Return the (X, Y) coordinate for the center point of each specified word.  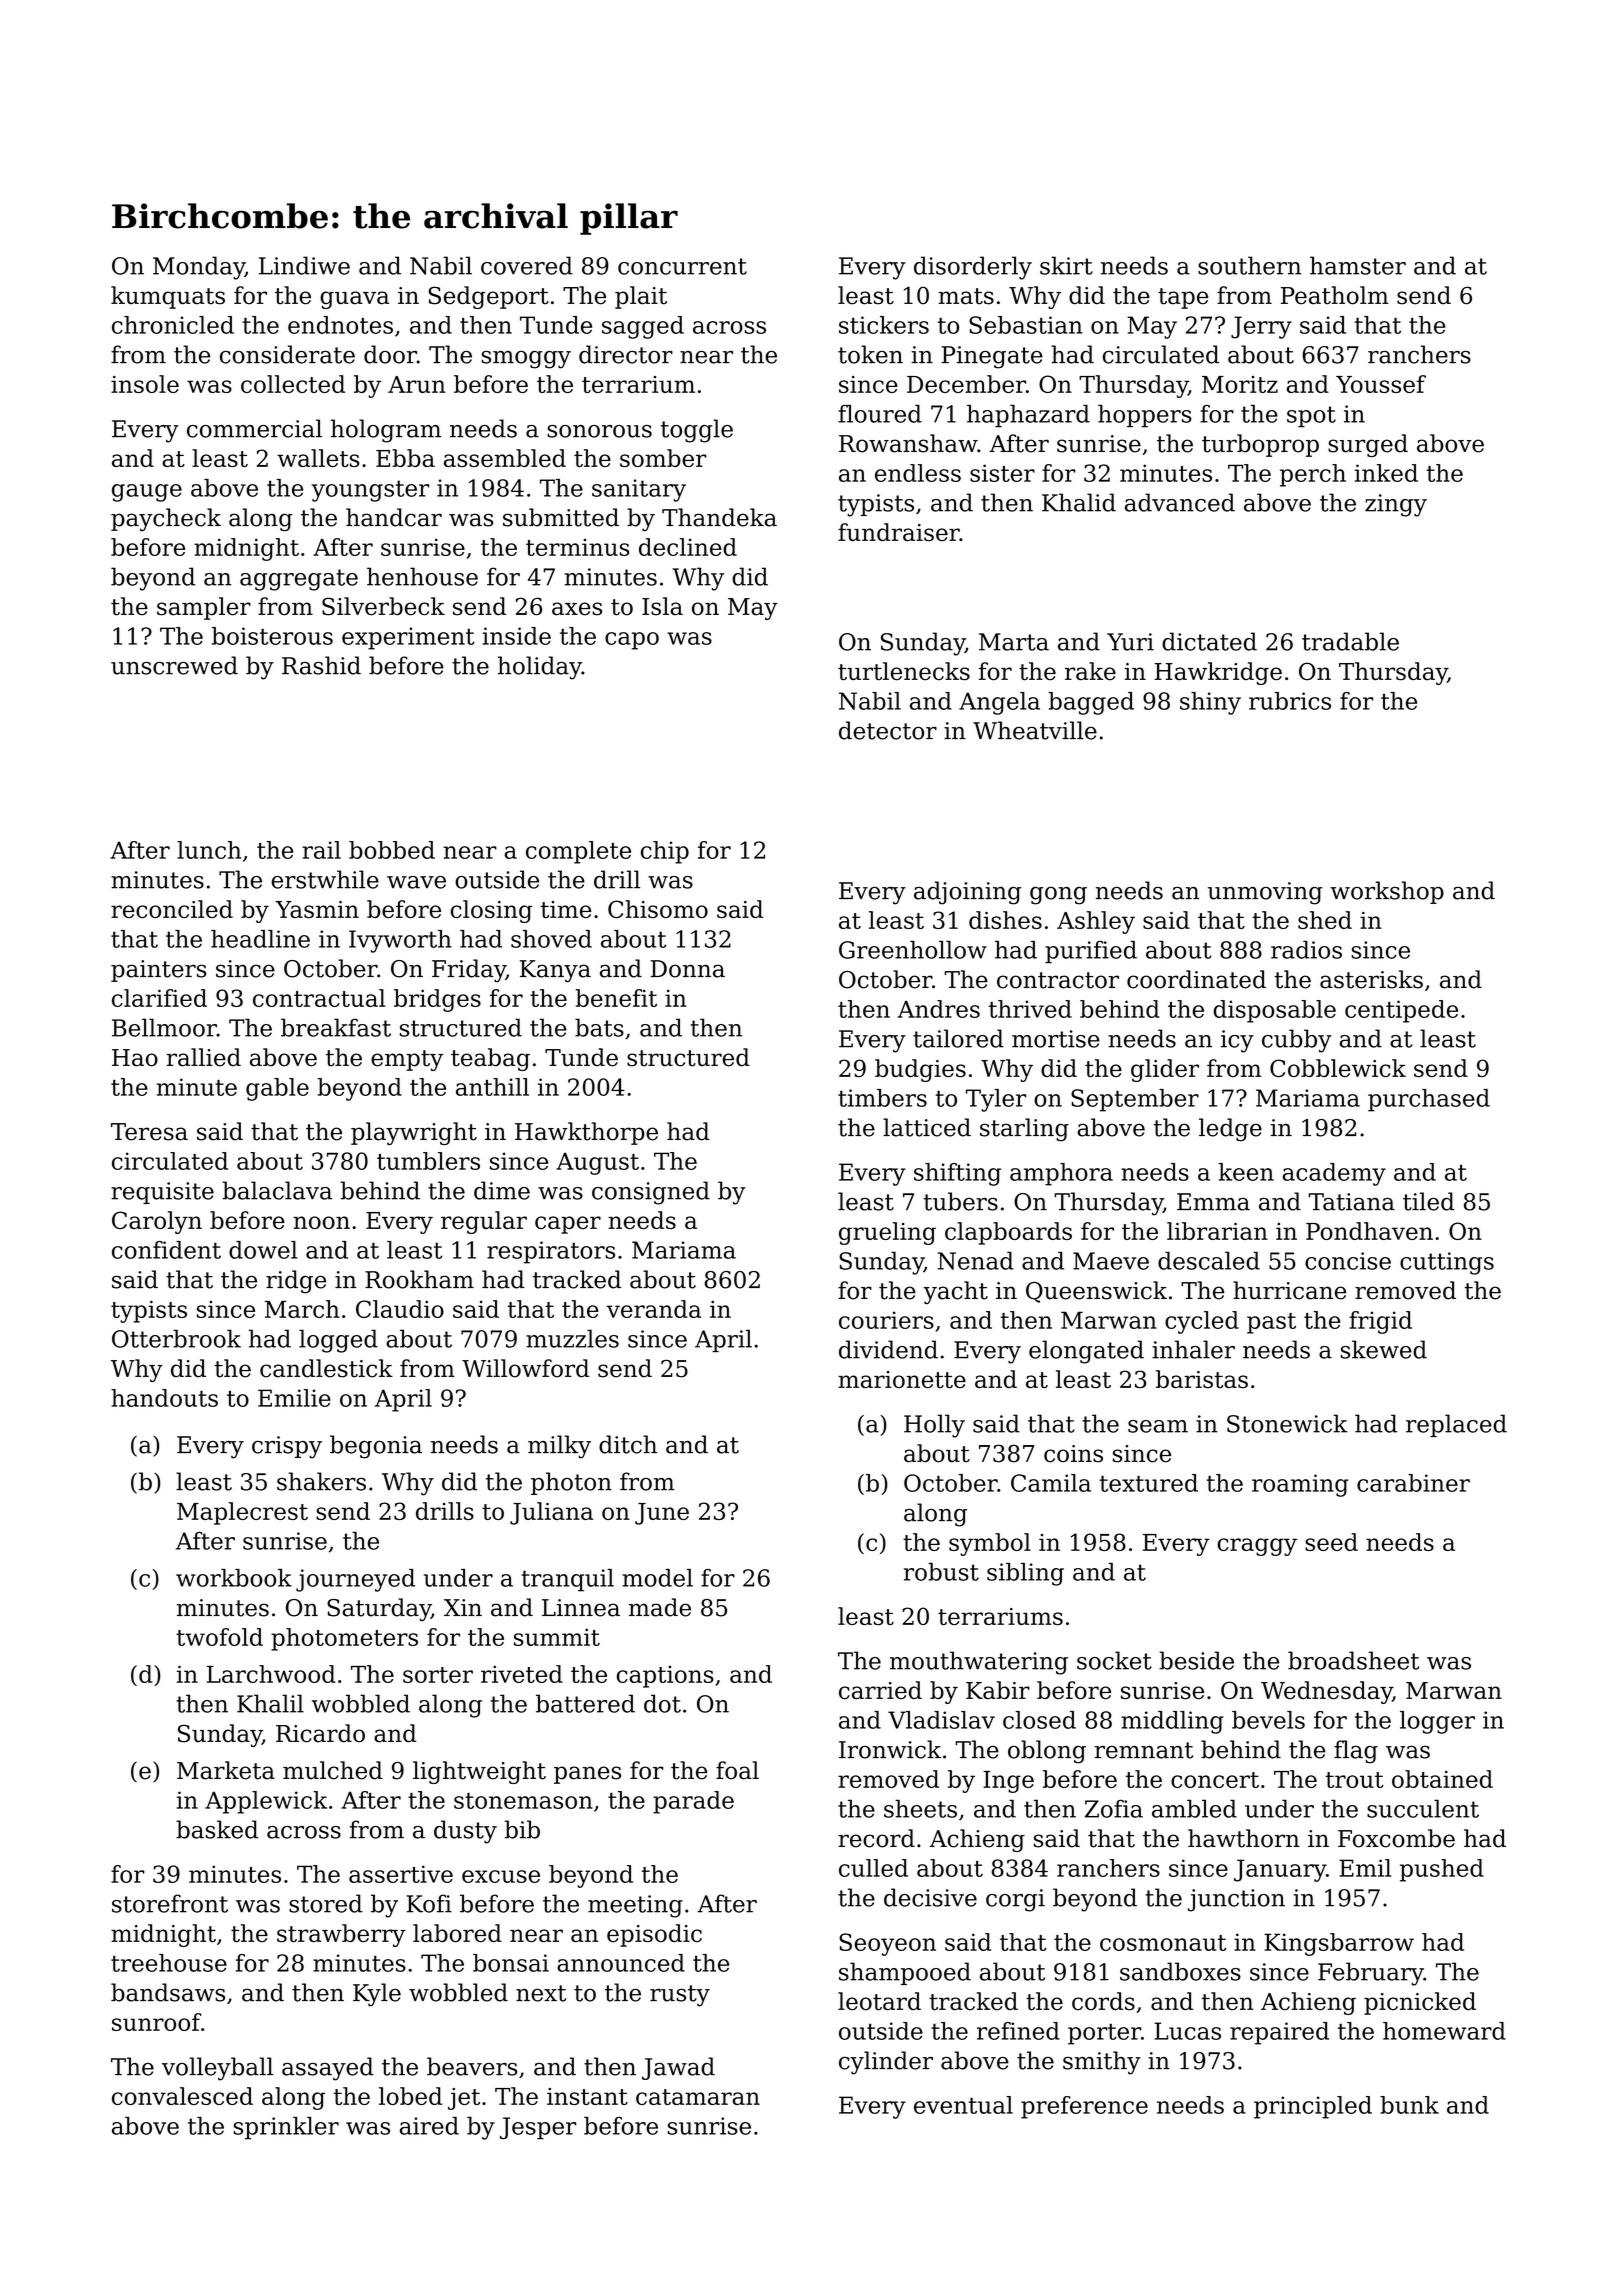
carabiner (1413, 1483)
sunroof (156, 2022)
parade (693, 1802)
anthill (492, 1087)
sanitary (639, 490)
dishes (1005, 920)
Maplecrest (242, 1513)
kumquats (168, 297)
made (660, 1607)
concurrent (682, 266)
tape (1183, 298)
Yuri (1130, 642)
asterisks (1371, 979)
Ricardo (320, 1733)
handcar (394, 517)
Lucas (1187, 2031)
